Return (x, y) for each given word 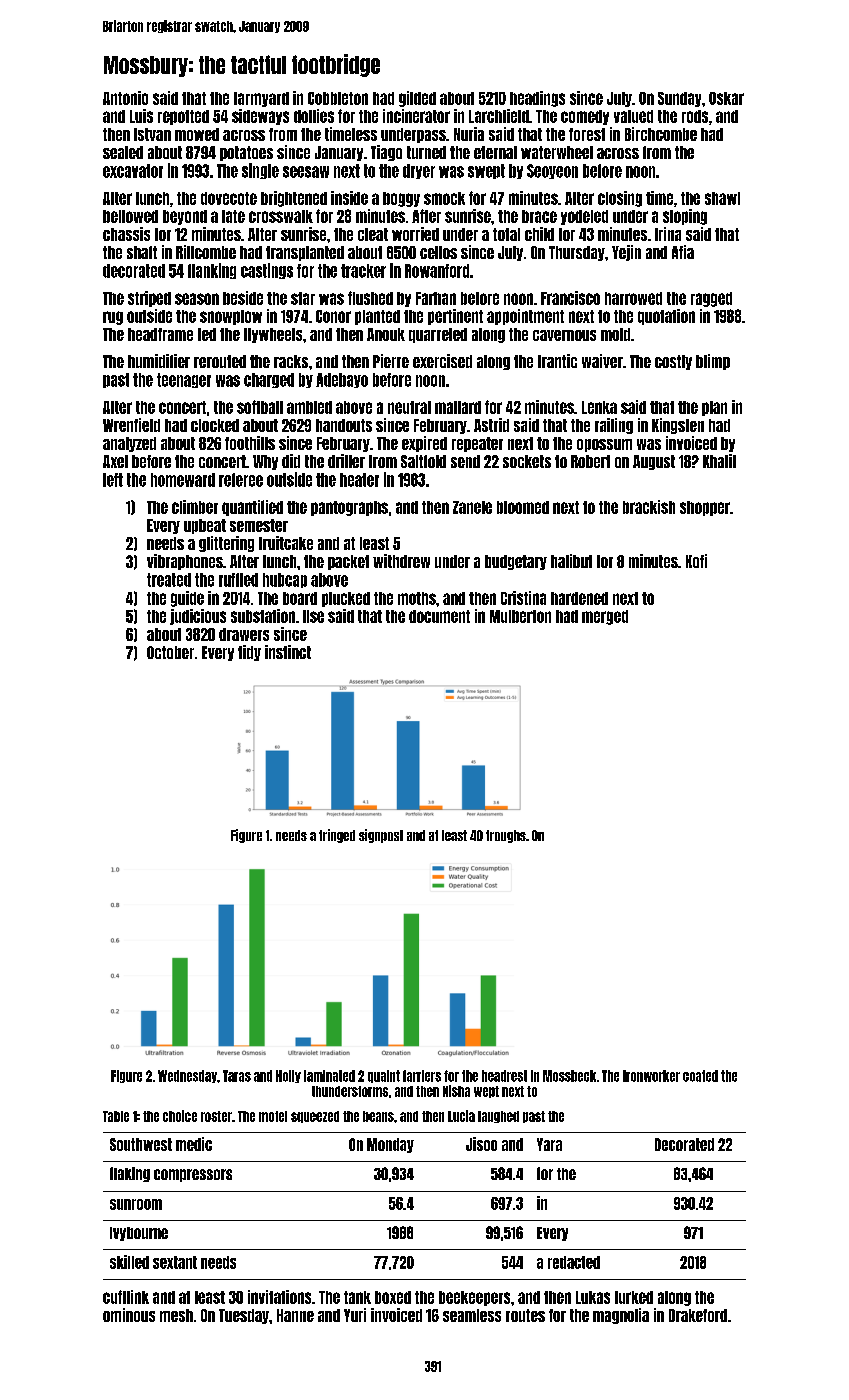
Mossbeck (569, 1076)
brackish (649, 507)
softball (260, 407)
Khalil (719, 461)
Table (116, 1116)
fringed (337, 836)
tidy (249, 653)
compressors (193, 1175)
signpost (381, 836)
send (465, 461)
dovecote (229, 198)
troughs (506, 836)
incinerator (416, 116)
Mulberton (520, 616)
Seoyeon (552, 171)
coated (700, 1076)
